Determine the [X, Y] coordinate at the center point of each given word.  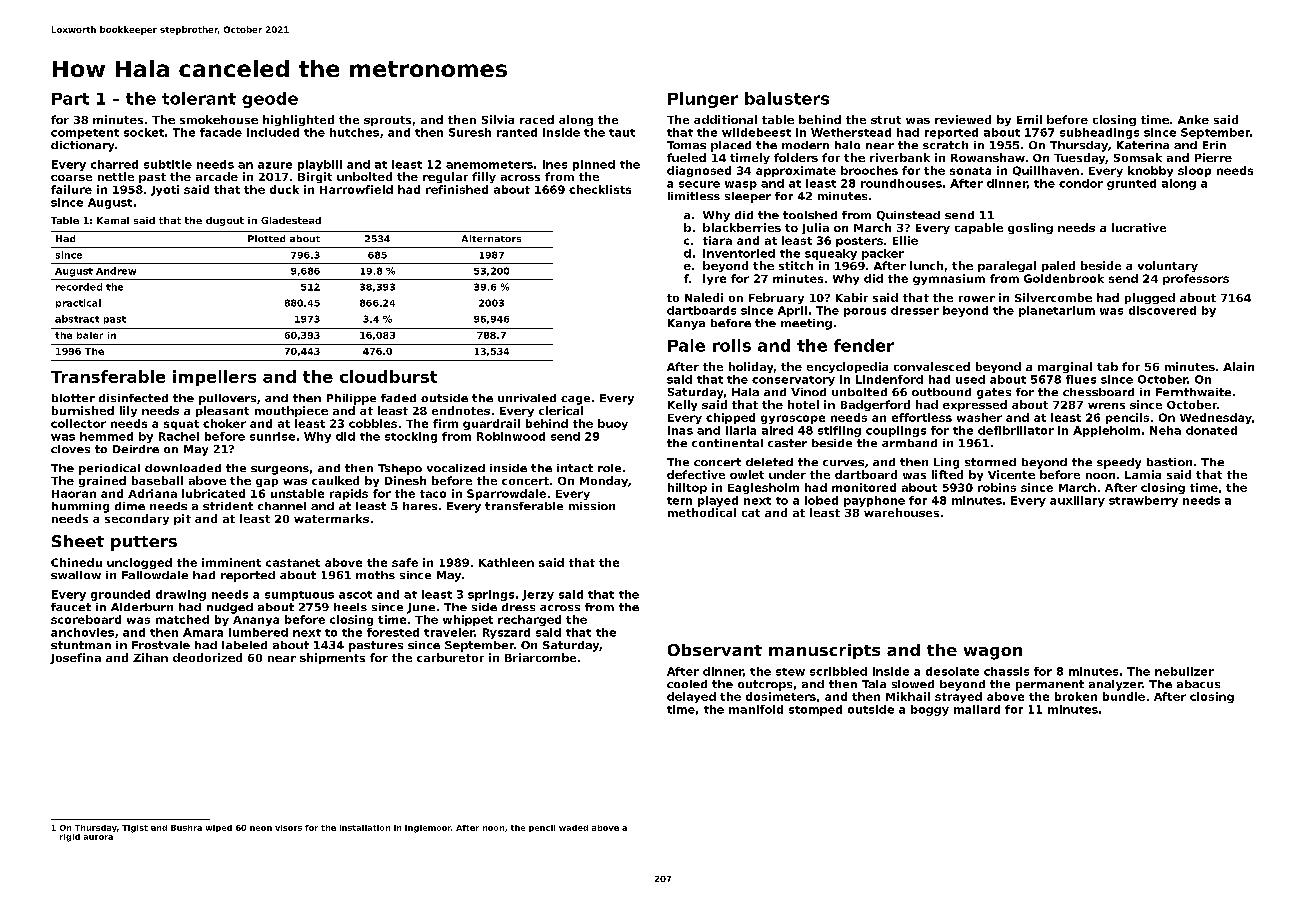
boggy [930, 710]
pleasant [222, 411]
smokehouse [219, 119]
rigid [70, 838]
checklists [600, 189]
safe [405, 562]
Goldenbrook [1064, 278]
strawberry [1143, 501]
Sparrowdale [506, 494]
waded [573, 828]
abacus [1198, 684]
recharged [529, 620]
